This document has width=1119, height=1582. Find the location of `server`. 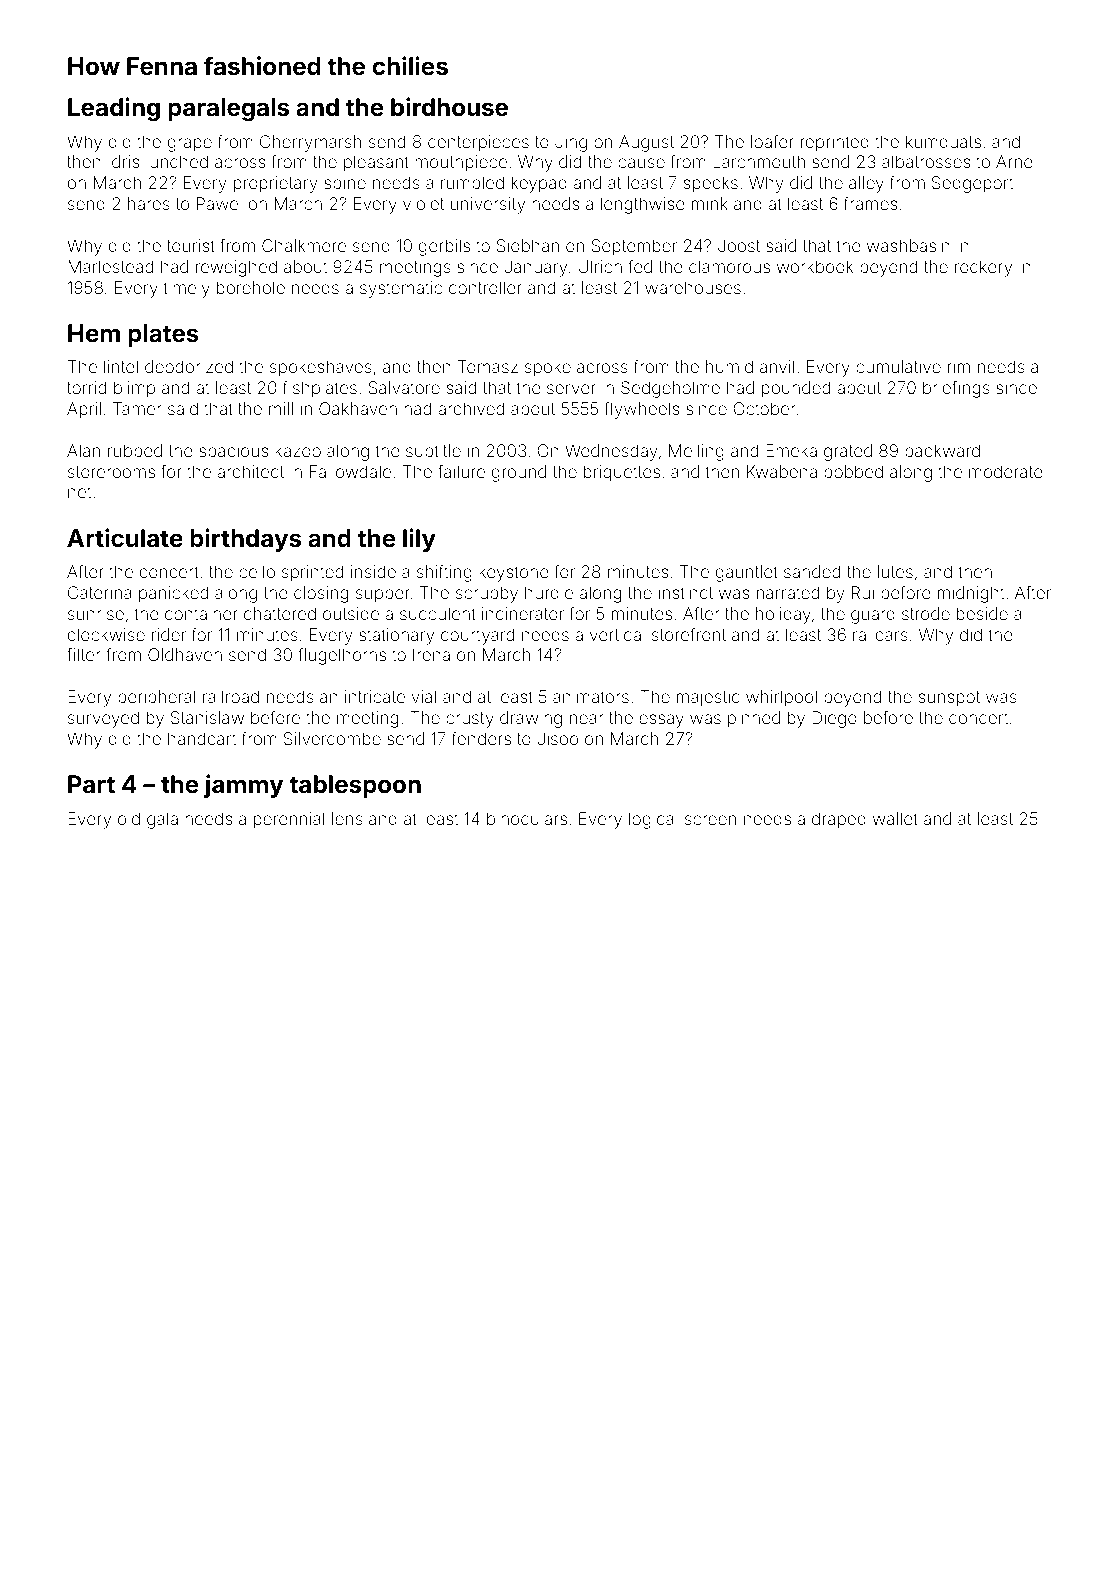

server is located at coordinates (571, 389).
